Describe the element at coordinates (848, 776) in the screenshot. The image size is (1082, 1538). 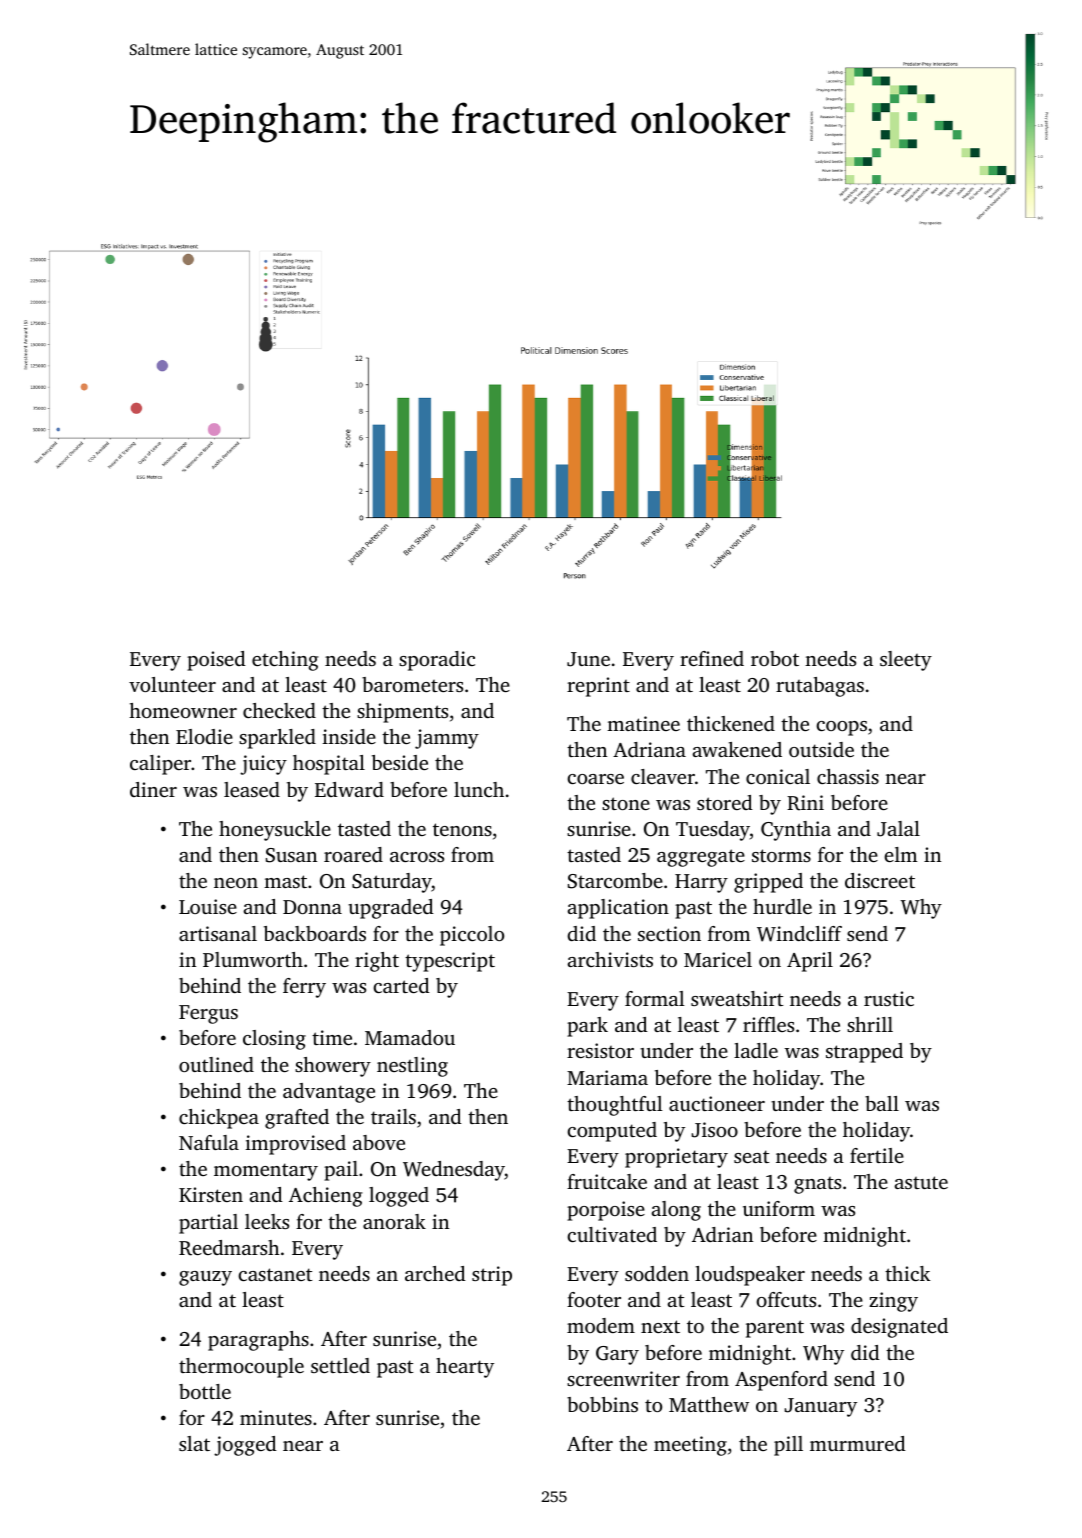
I see `chassis` at that location.
